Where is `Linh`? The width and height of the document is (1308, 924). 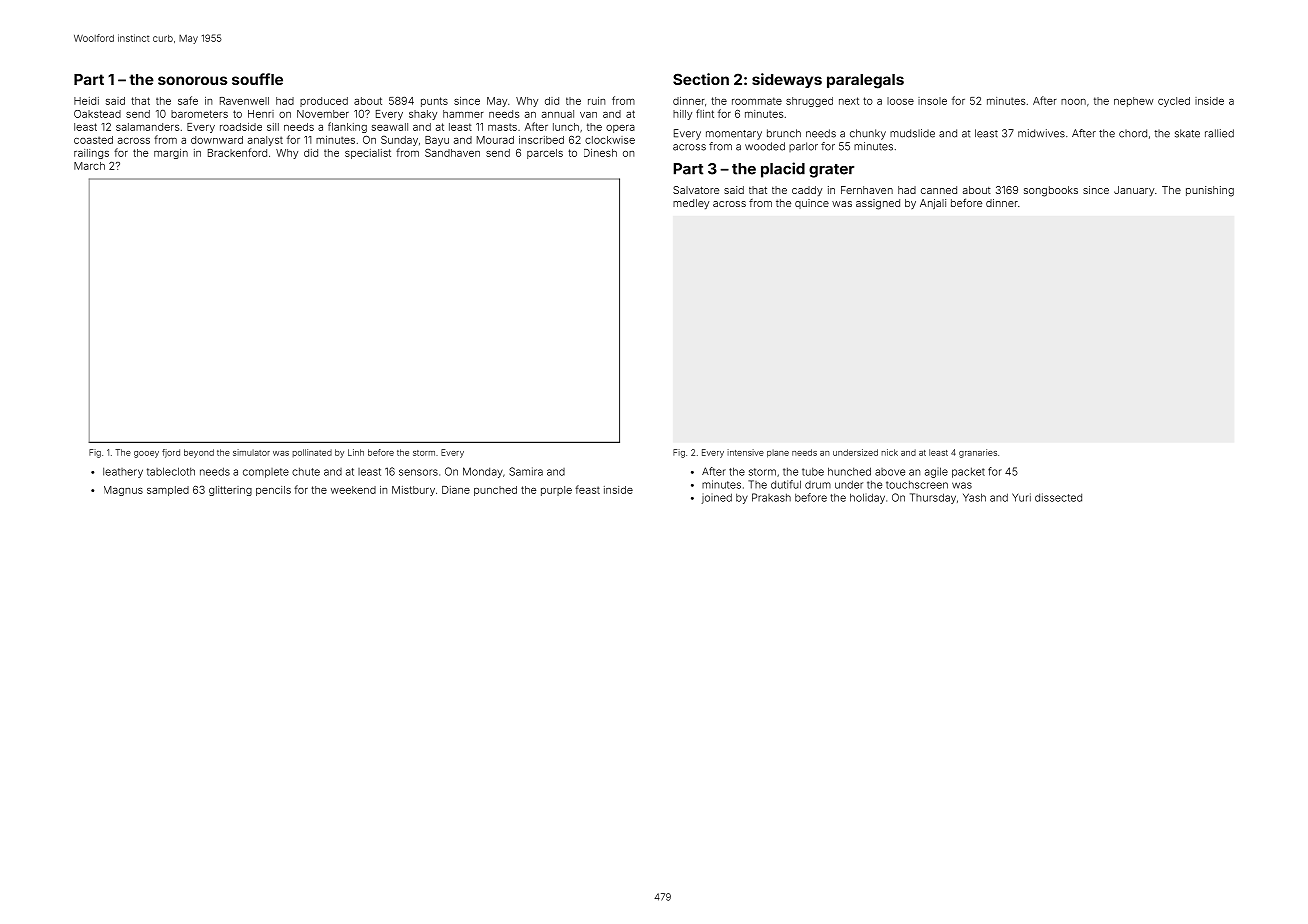
Linh is located at coordinates (356, 452).
